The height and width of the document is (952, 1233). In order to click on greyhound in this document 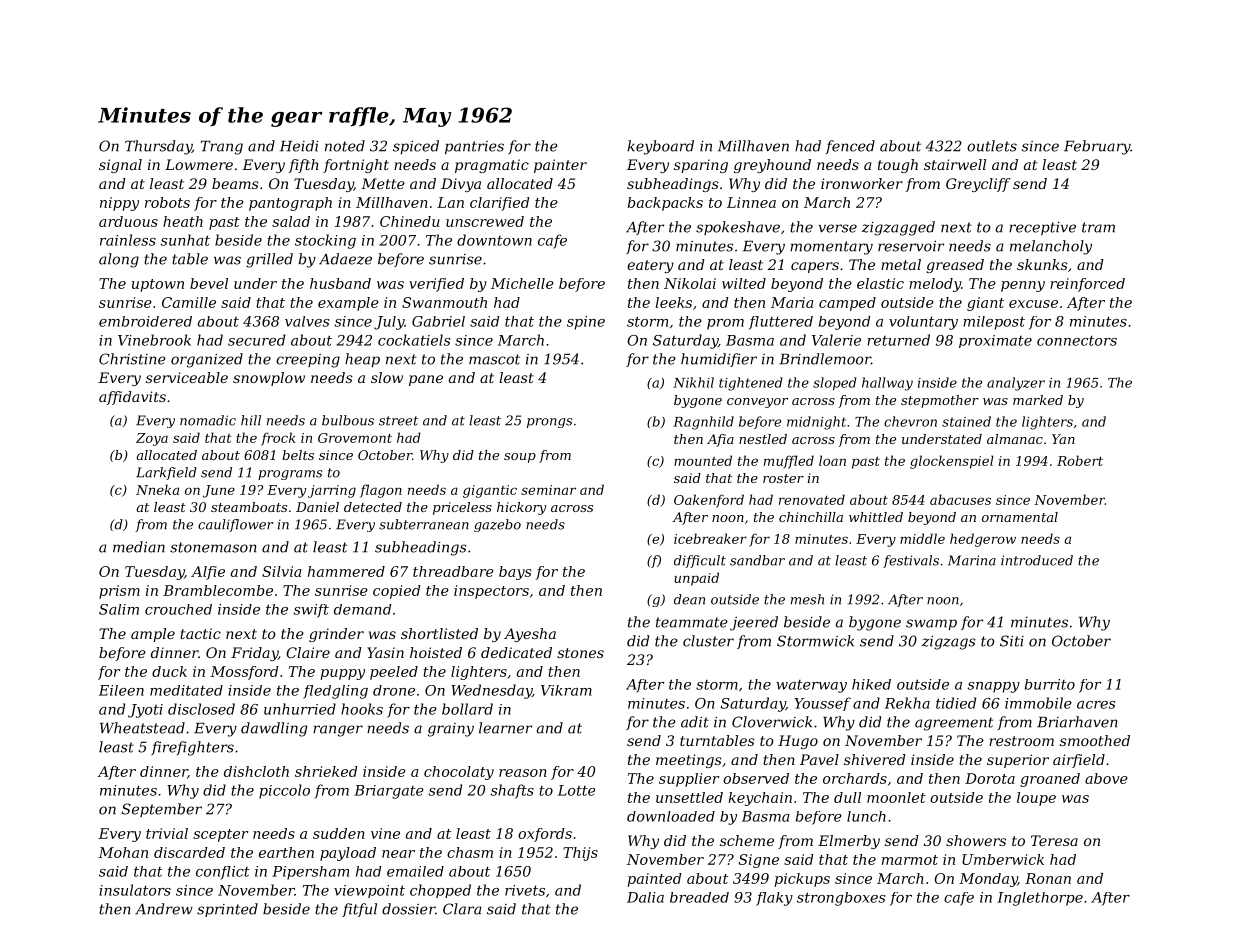, I will do `click(772, 166)`.
